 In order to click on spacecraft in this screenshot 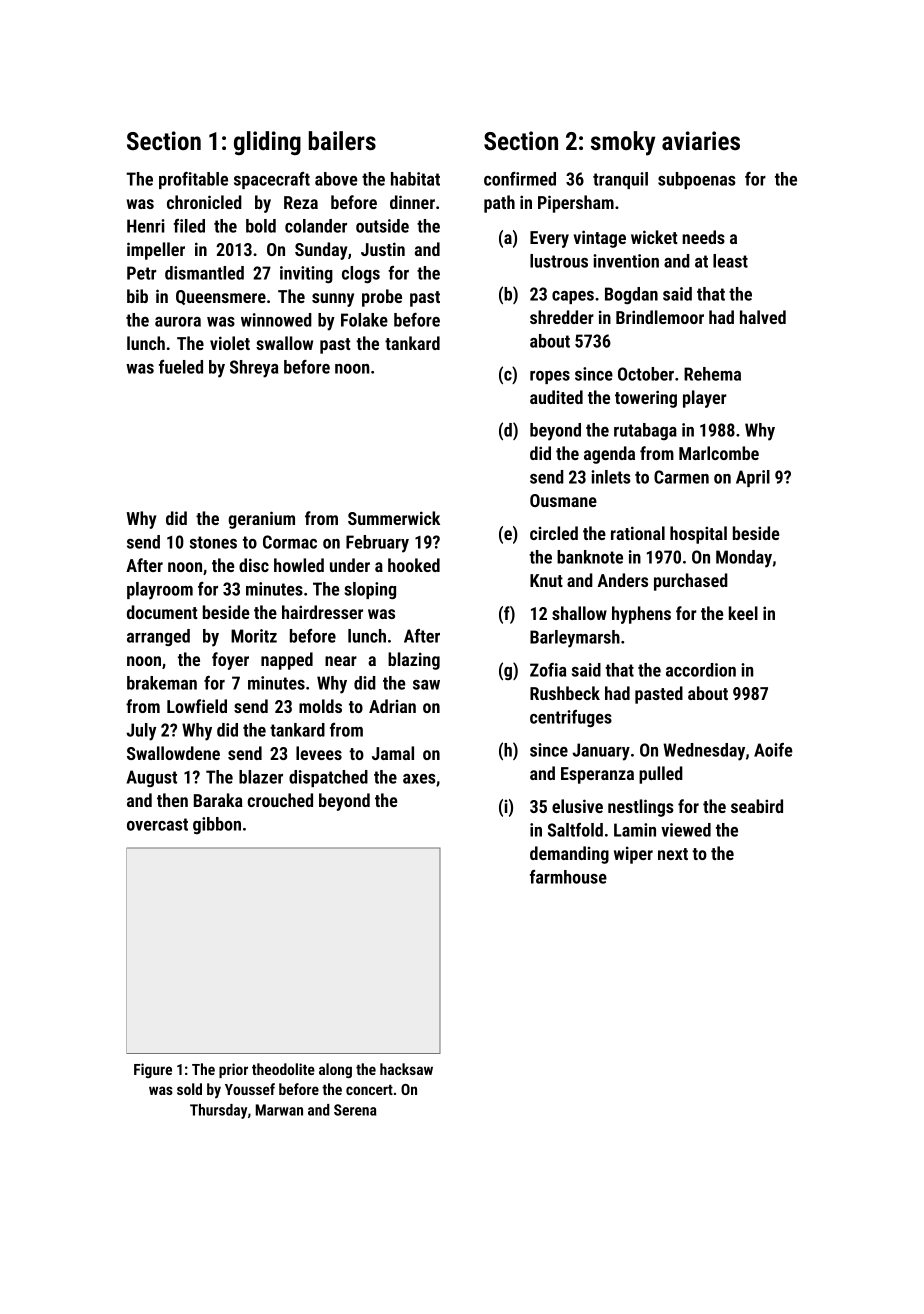, I will do `click(272, 180)`.
